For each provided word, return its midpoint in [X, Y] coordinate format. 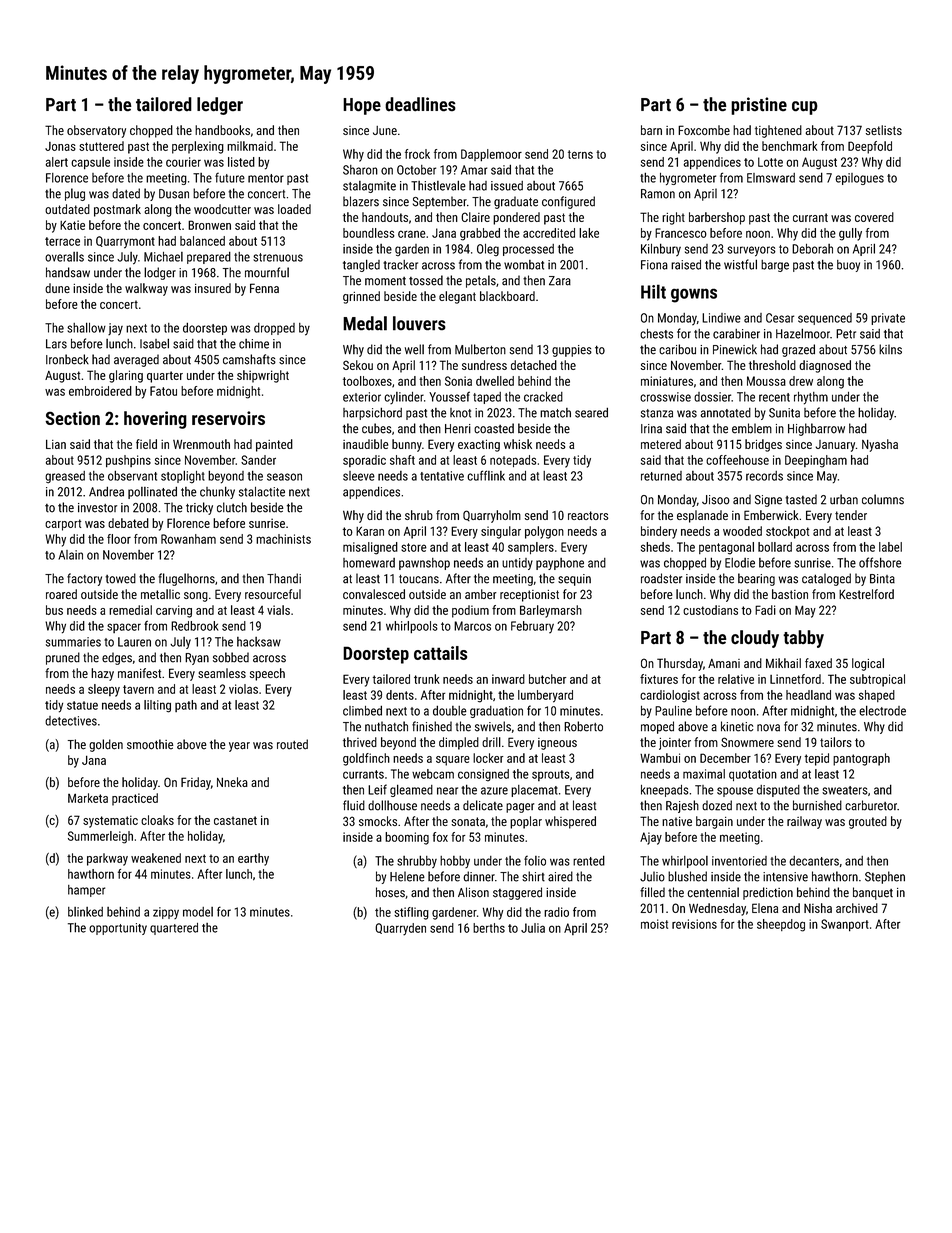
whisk [518, 444]
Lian [56, 444]
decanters [814, 861]
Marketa [88, 798]
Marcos [472, 626]
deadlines [420, 104]
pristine [759, 106]
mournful [267, 272]
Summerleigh [100, 837]
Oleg [488, 250]
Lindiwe [721, 318]
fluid [354, 805]
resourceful [273, 594]
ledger [220, 106]
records [764, 476]
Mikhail [783, 663]
